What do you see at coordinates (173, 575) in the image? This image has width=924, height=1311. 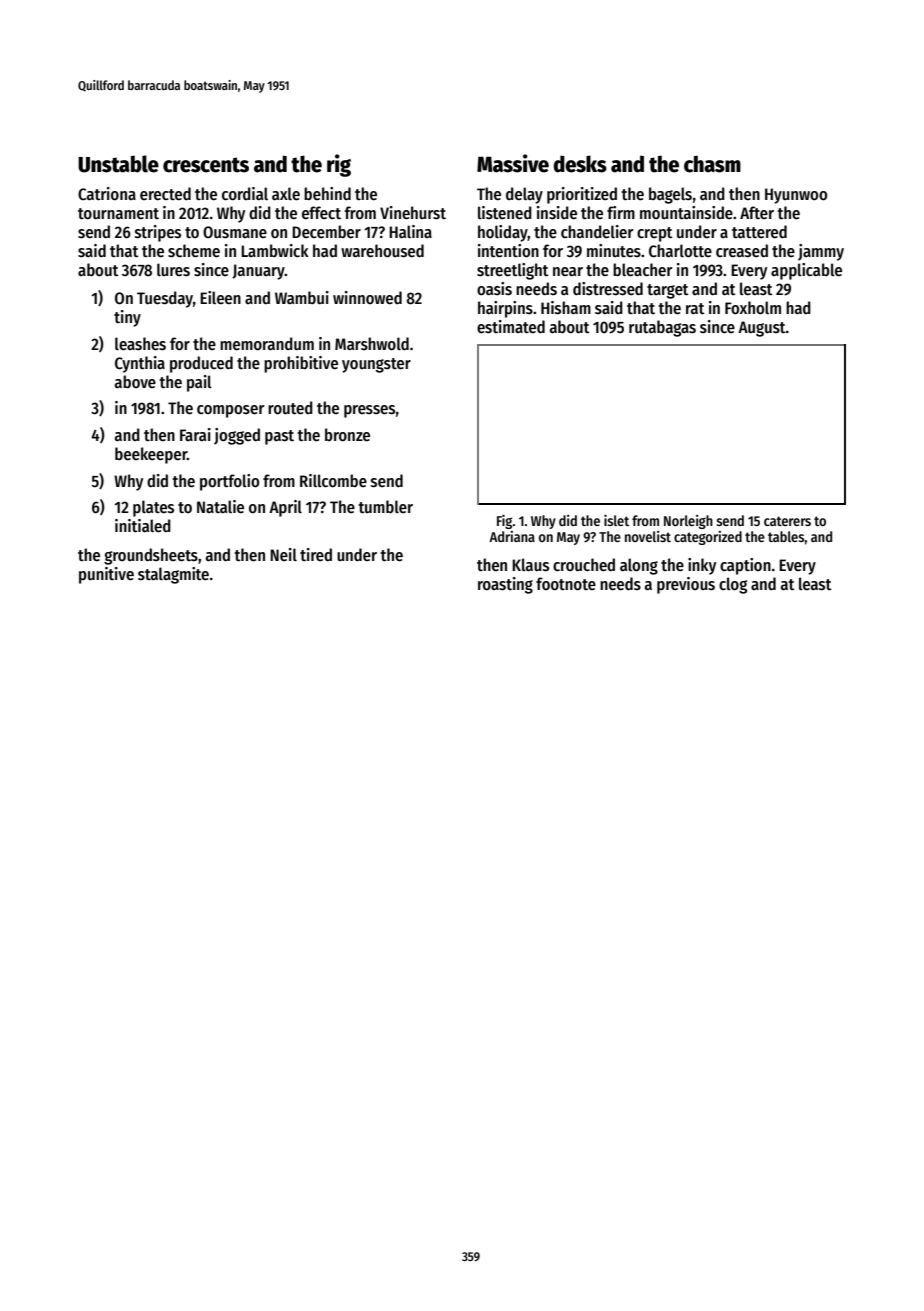 I see `stalagmite` at bounding box center [173, 575].
